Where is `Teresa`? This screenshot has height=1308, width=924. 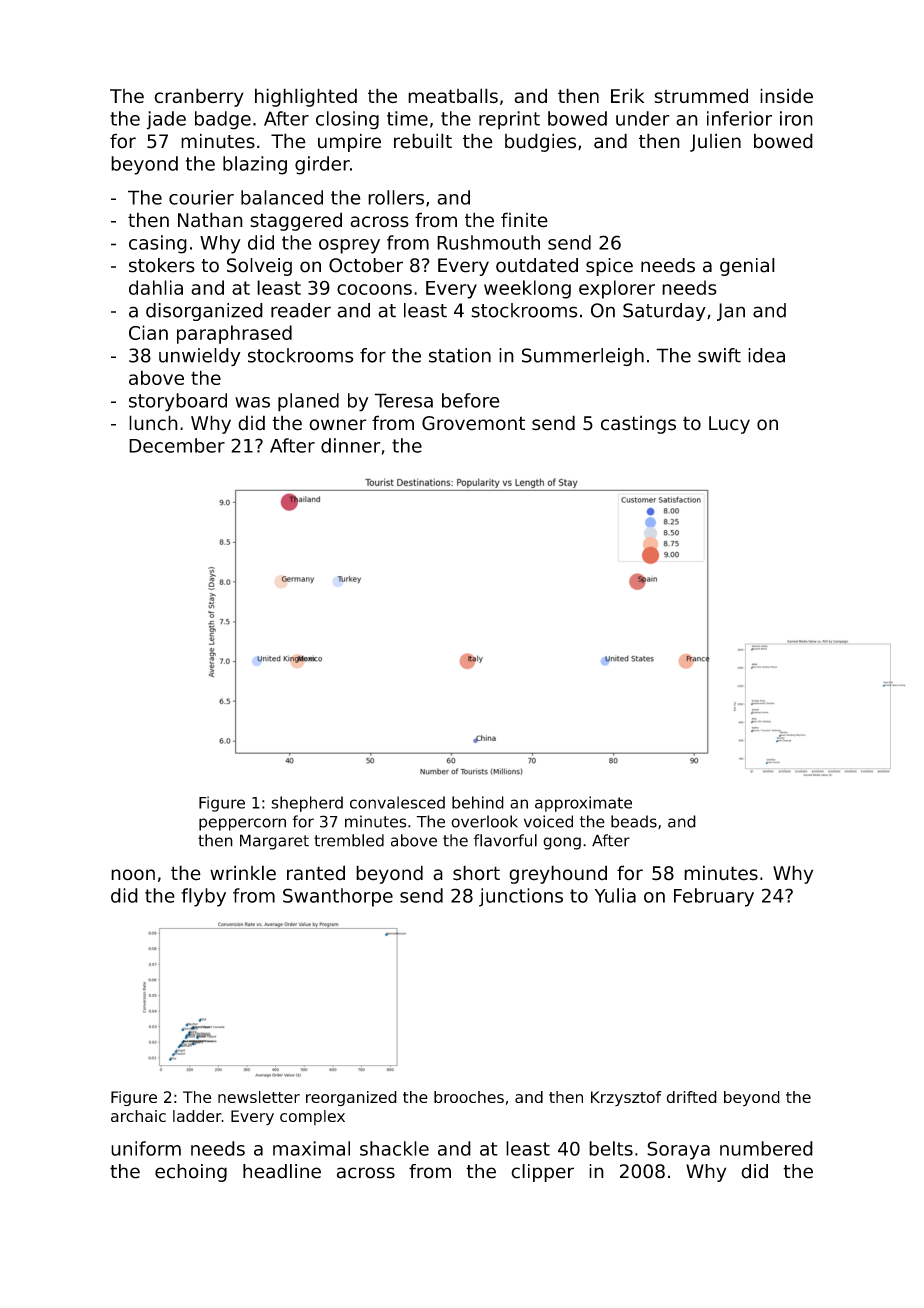 Teresa is located at coordinates (403, 400).
